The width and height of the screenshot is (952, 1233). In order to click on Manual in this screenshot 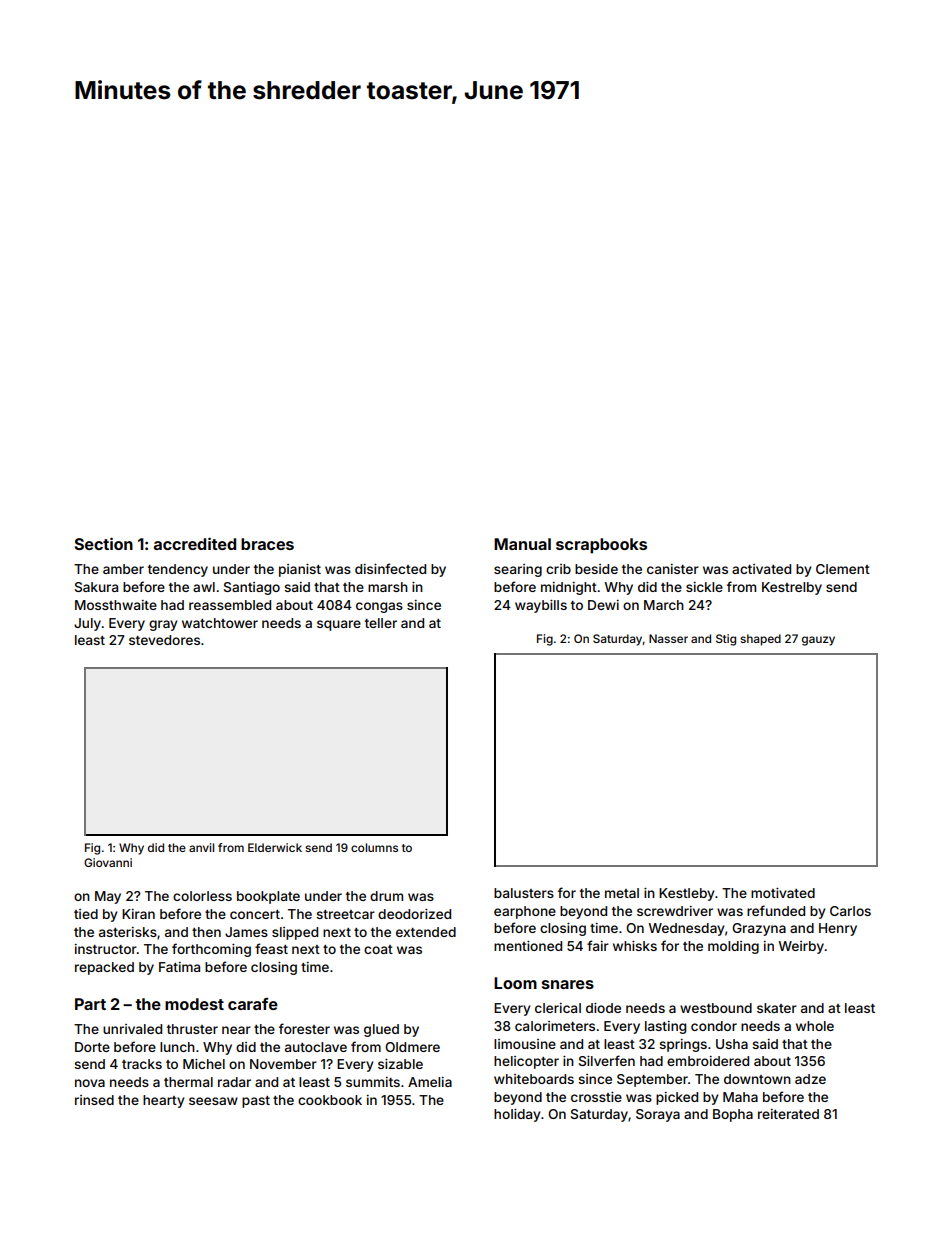, I will do `click(522, 544)`.
